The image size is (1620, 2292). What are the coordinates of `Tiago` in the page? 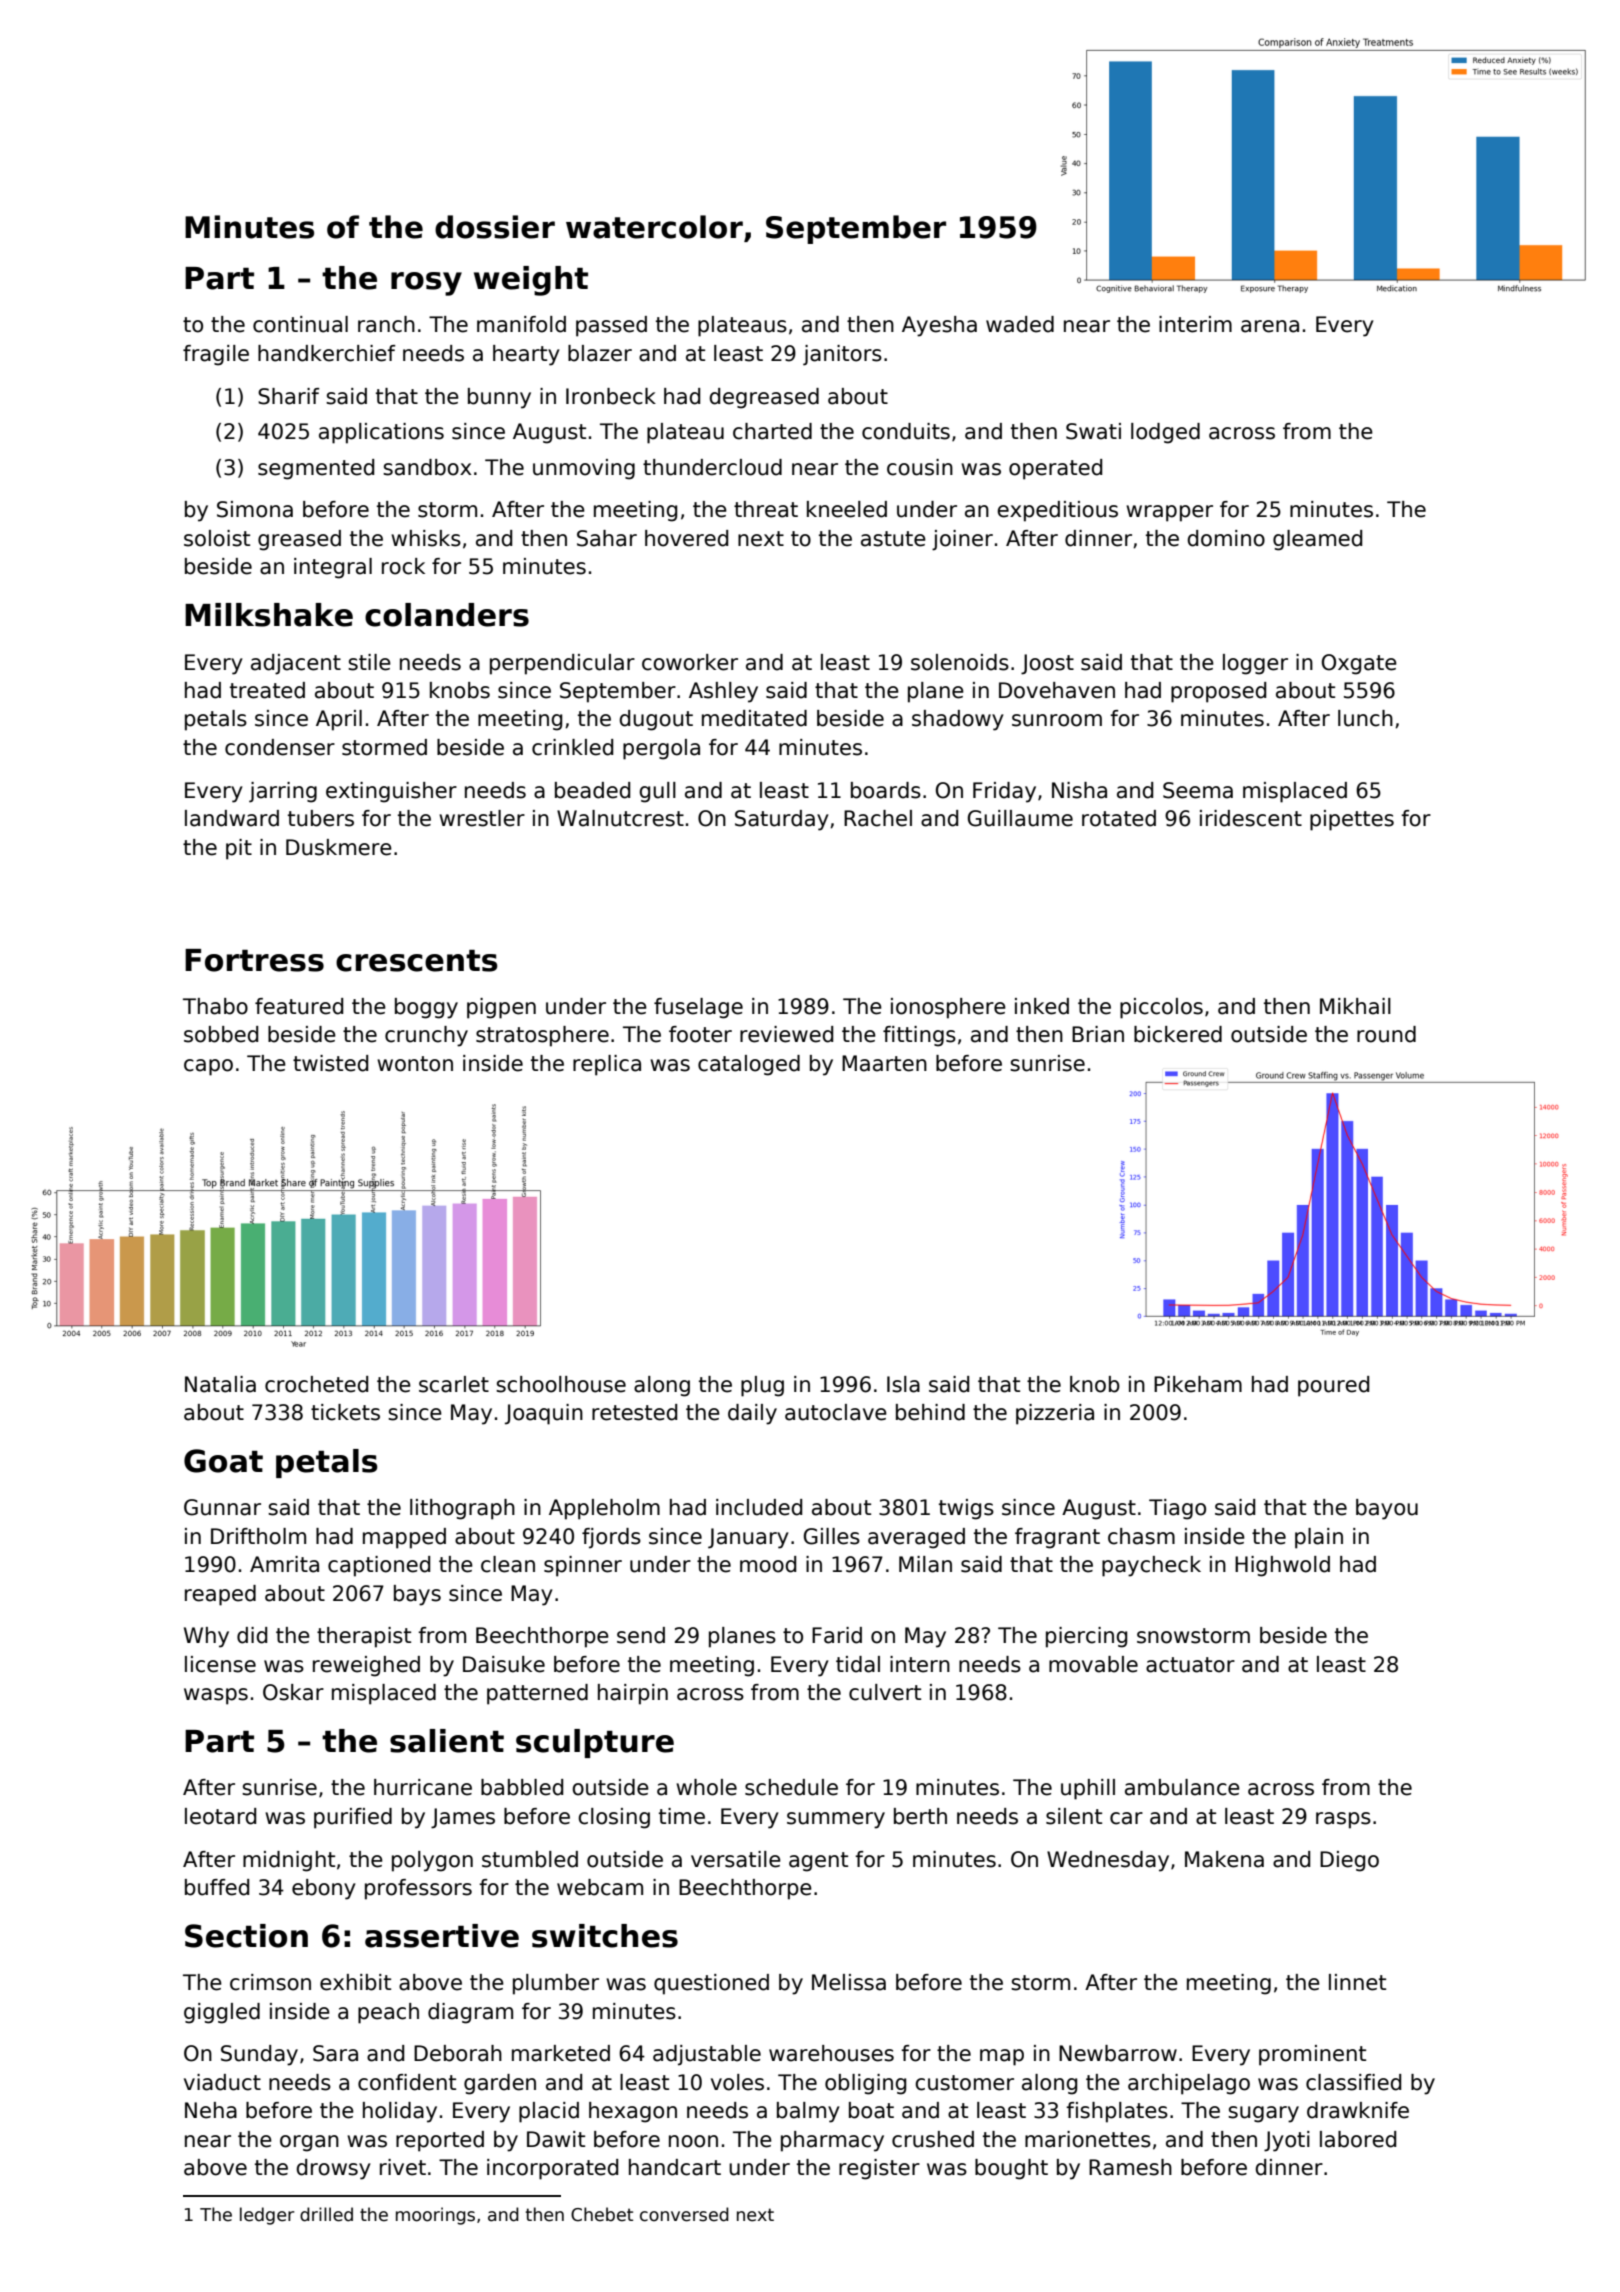 It's located at (1177, 1509).
